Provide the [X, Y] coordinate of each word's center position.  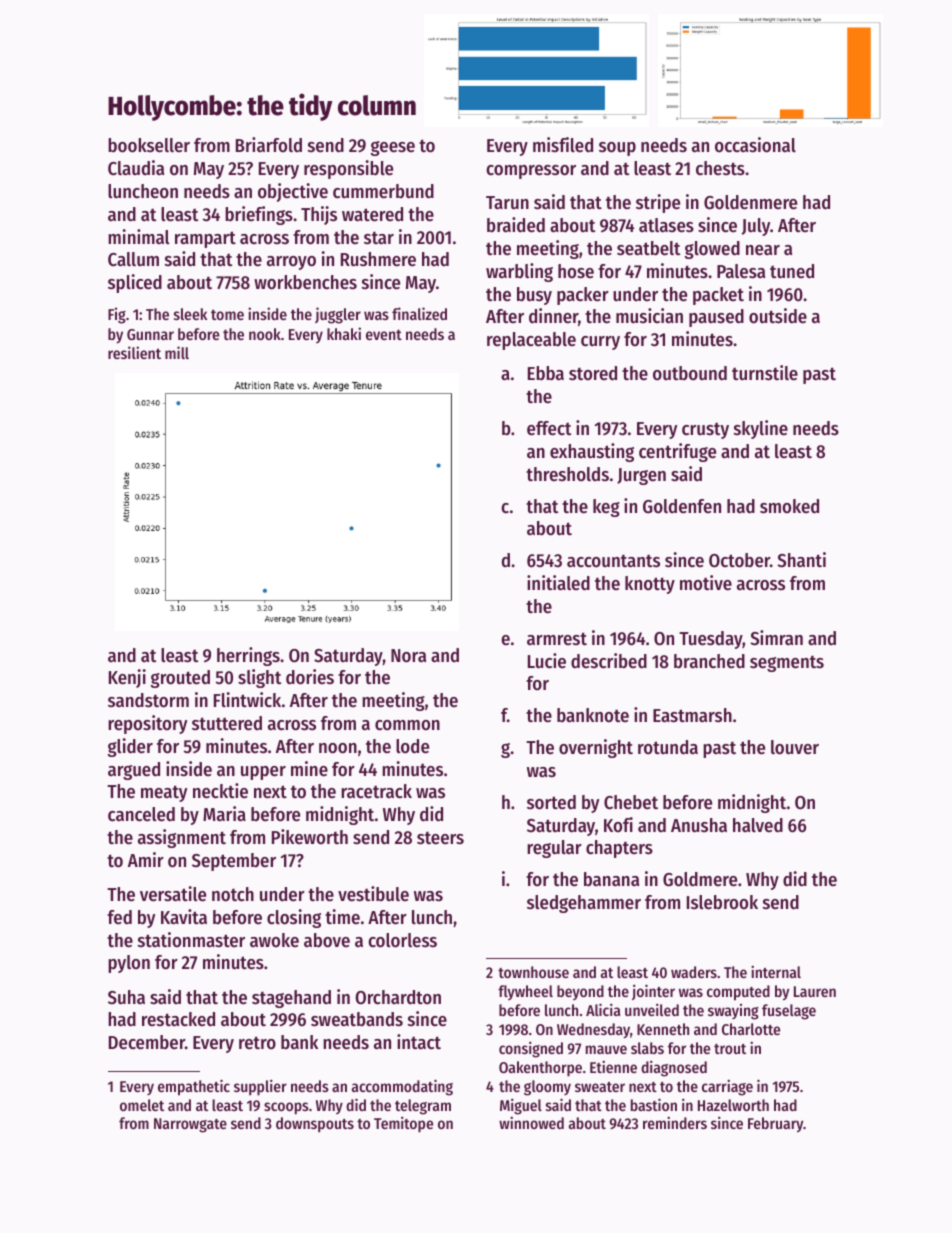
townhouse [533, 972]
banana [611, 879]
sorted [551, 802]
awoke [274, 940]
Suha [126, 997]
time [342, 916]
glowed [712, 250]
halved [758, 825]
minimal [139, 236]
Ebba [546, 373]
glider [130, 747]
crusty [705, 431]
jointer [653, 992]
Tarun [507, 202]
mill [177, 352]
